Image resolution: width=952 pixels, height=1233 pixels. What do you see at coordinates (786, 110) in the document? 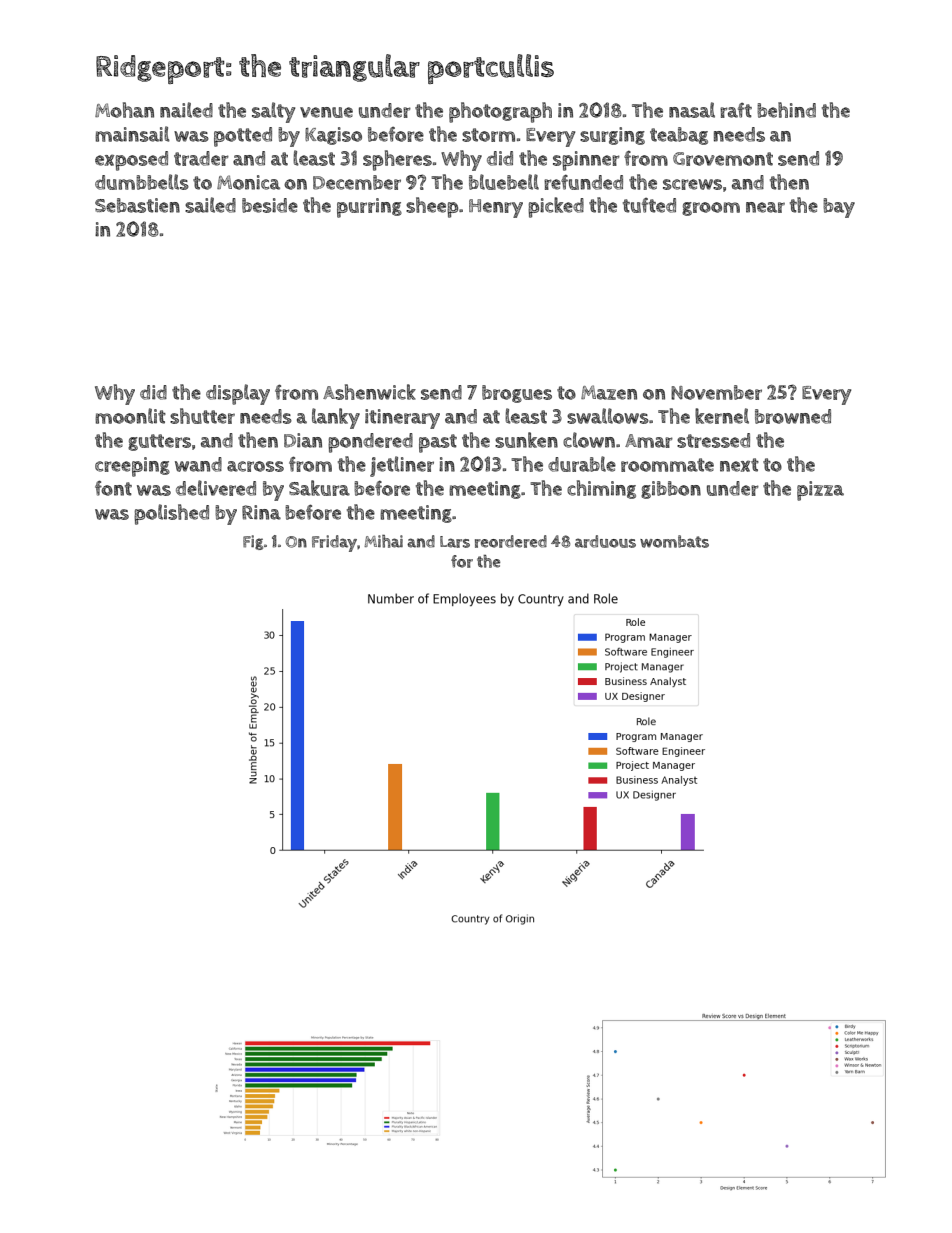
I see `behind` at bounding box center [786, 110].
